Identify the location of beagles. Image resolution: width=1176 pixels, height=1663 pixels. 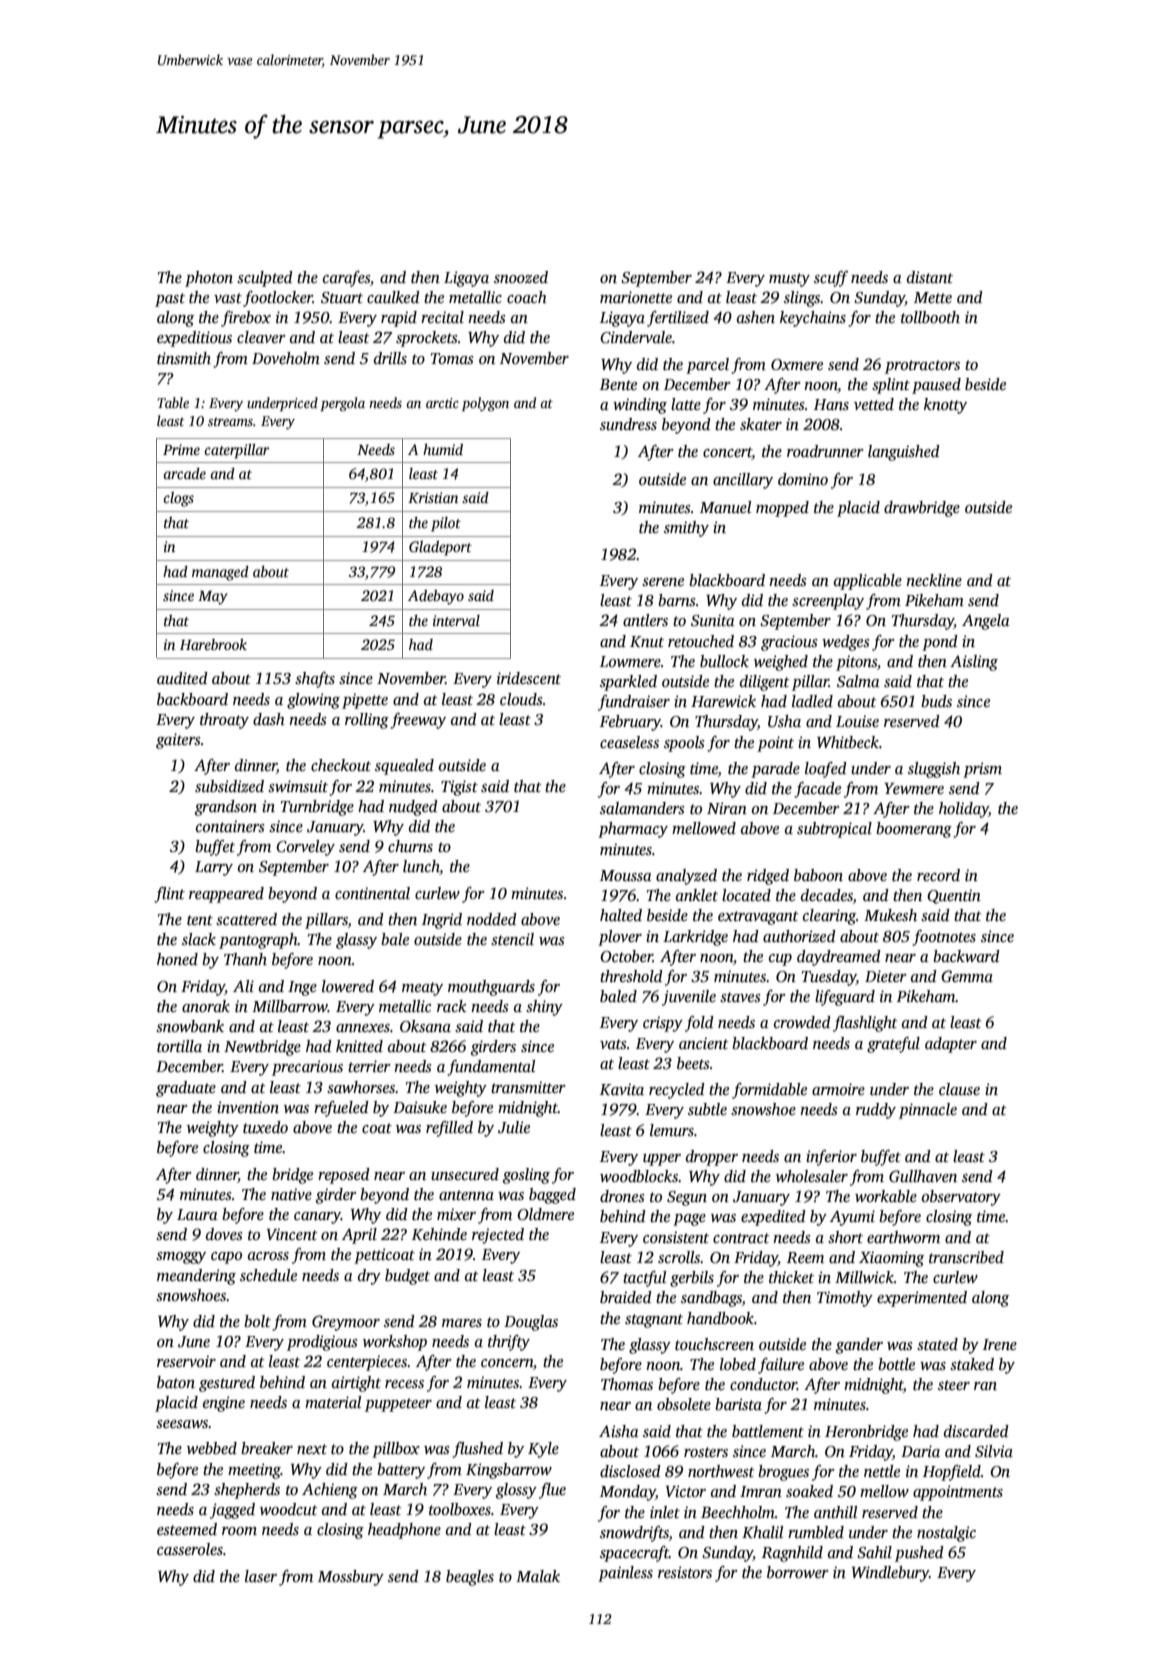
(470, 1578).
